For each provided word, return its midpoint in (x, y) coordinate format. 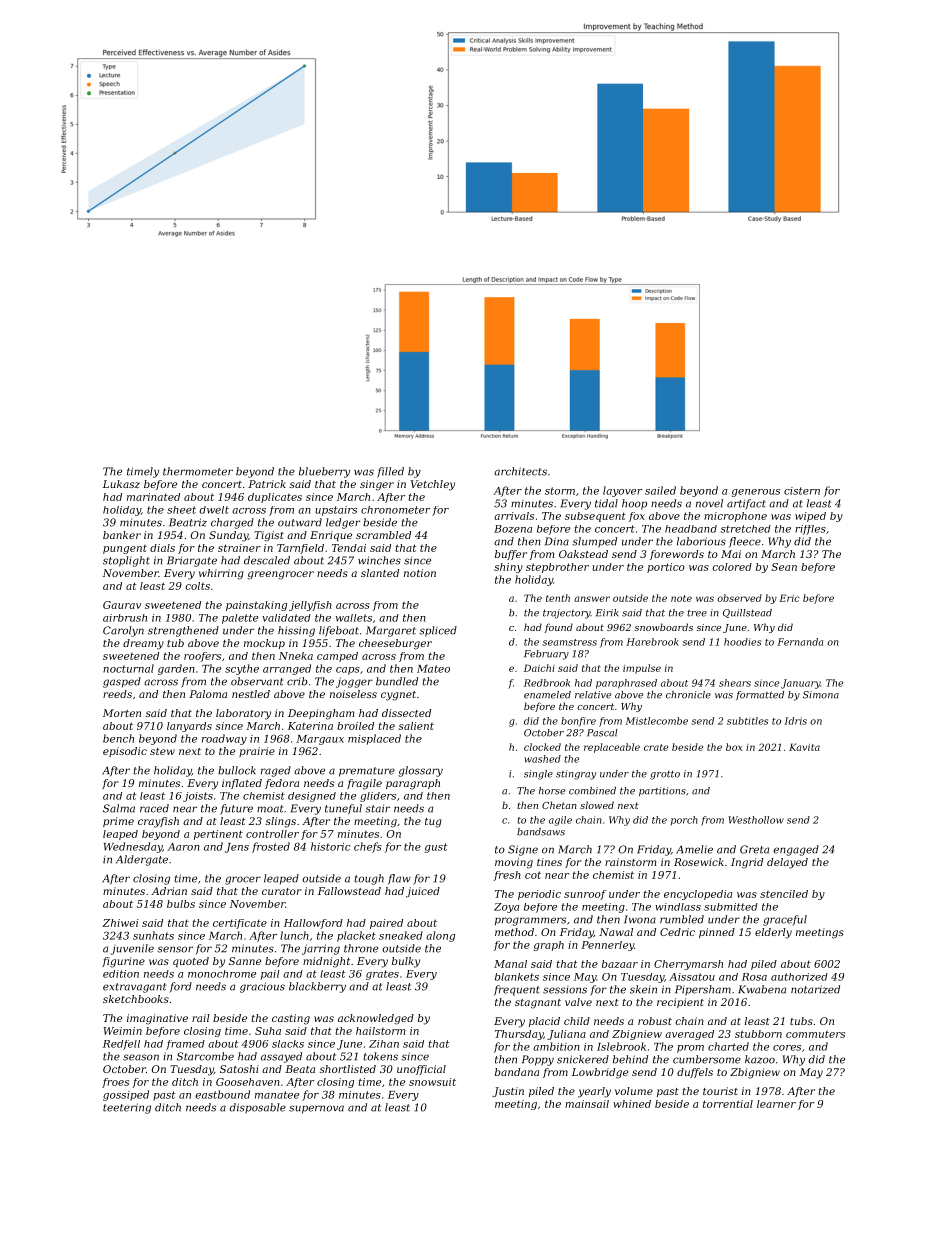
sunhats (153, 935)
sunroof (585, 895)
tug (433, 823)
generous (756, 493)
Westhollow (756, 820)
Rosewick (699, 862)
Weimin (122, 1031)
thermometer (198, 471)
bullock (237, 770)
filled (390, 472)
